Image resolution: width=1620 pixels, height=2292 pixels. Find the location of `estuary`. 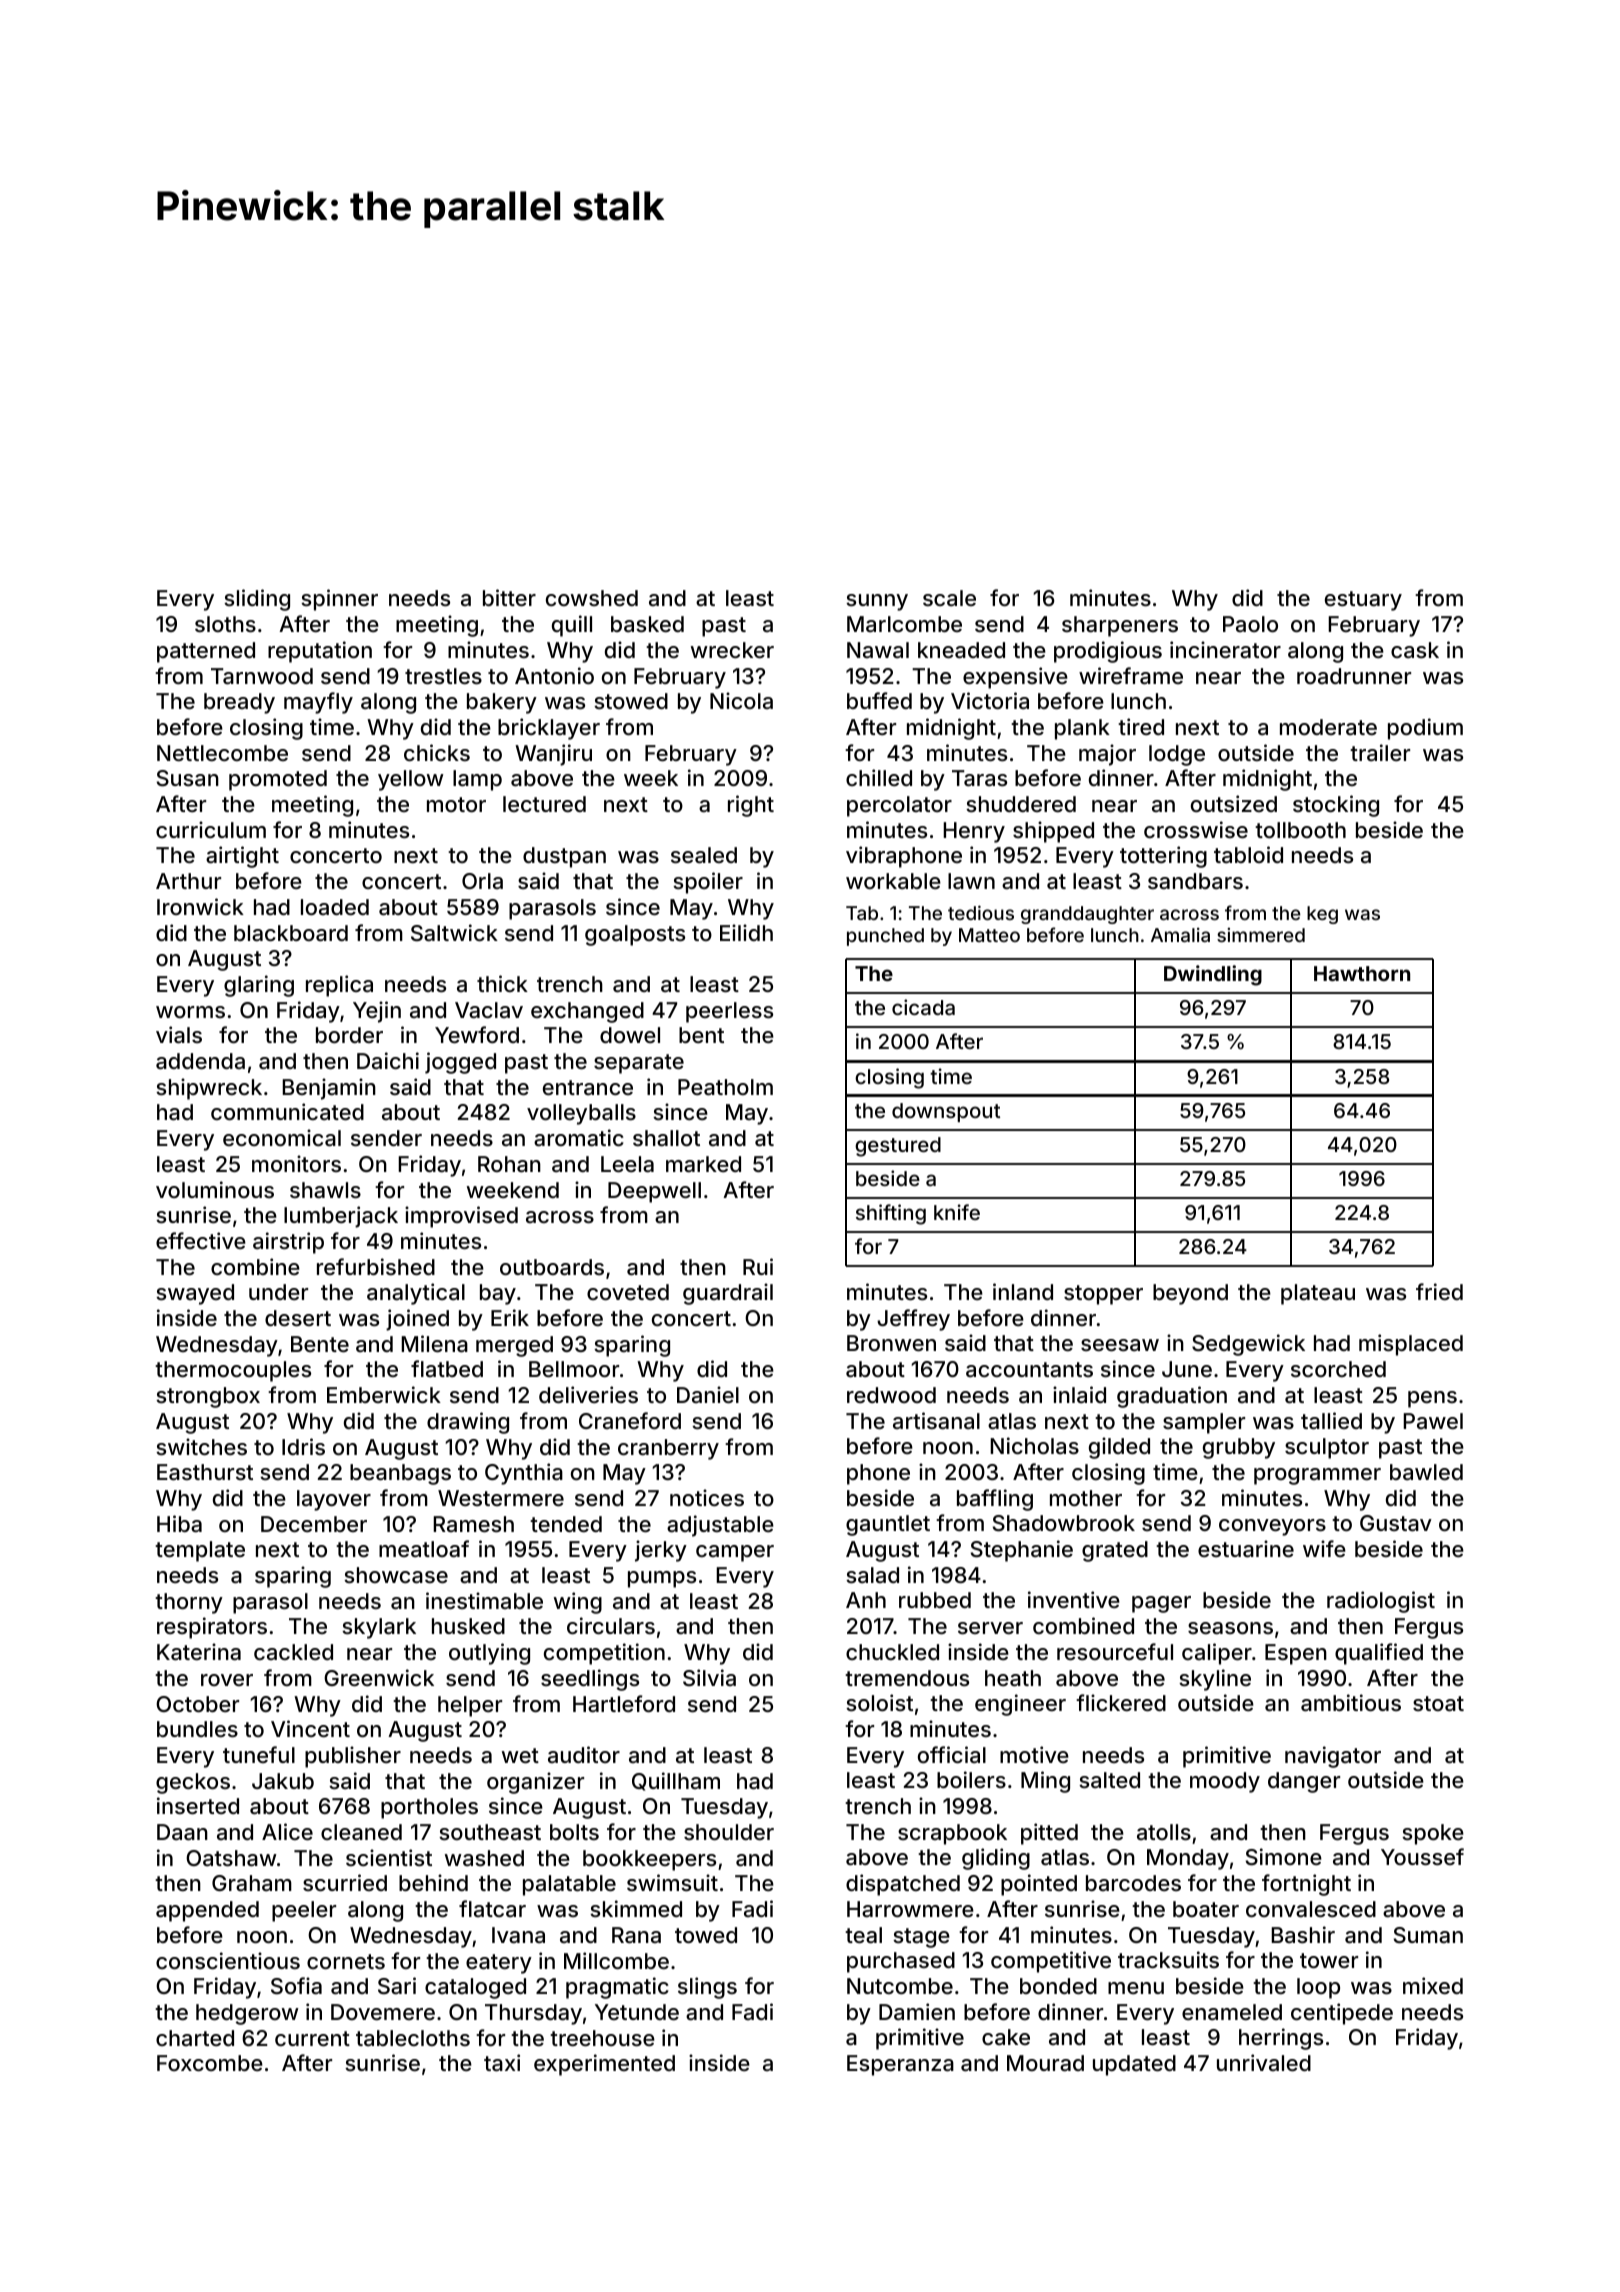

estuary is located at coordinates (1363, 601).
